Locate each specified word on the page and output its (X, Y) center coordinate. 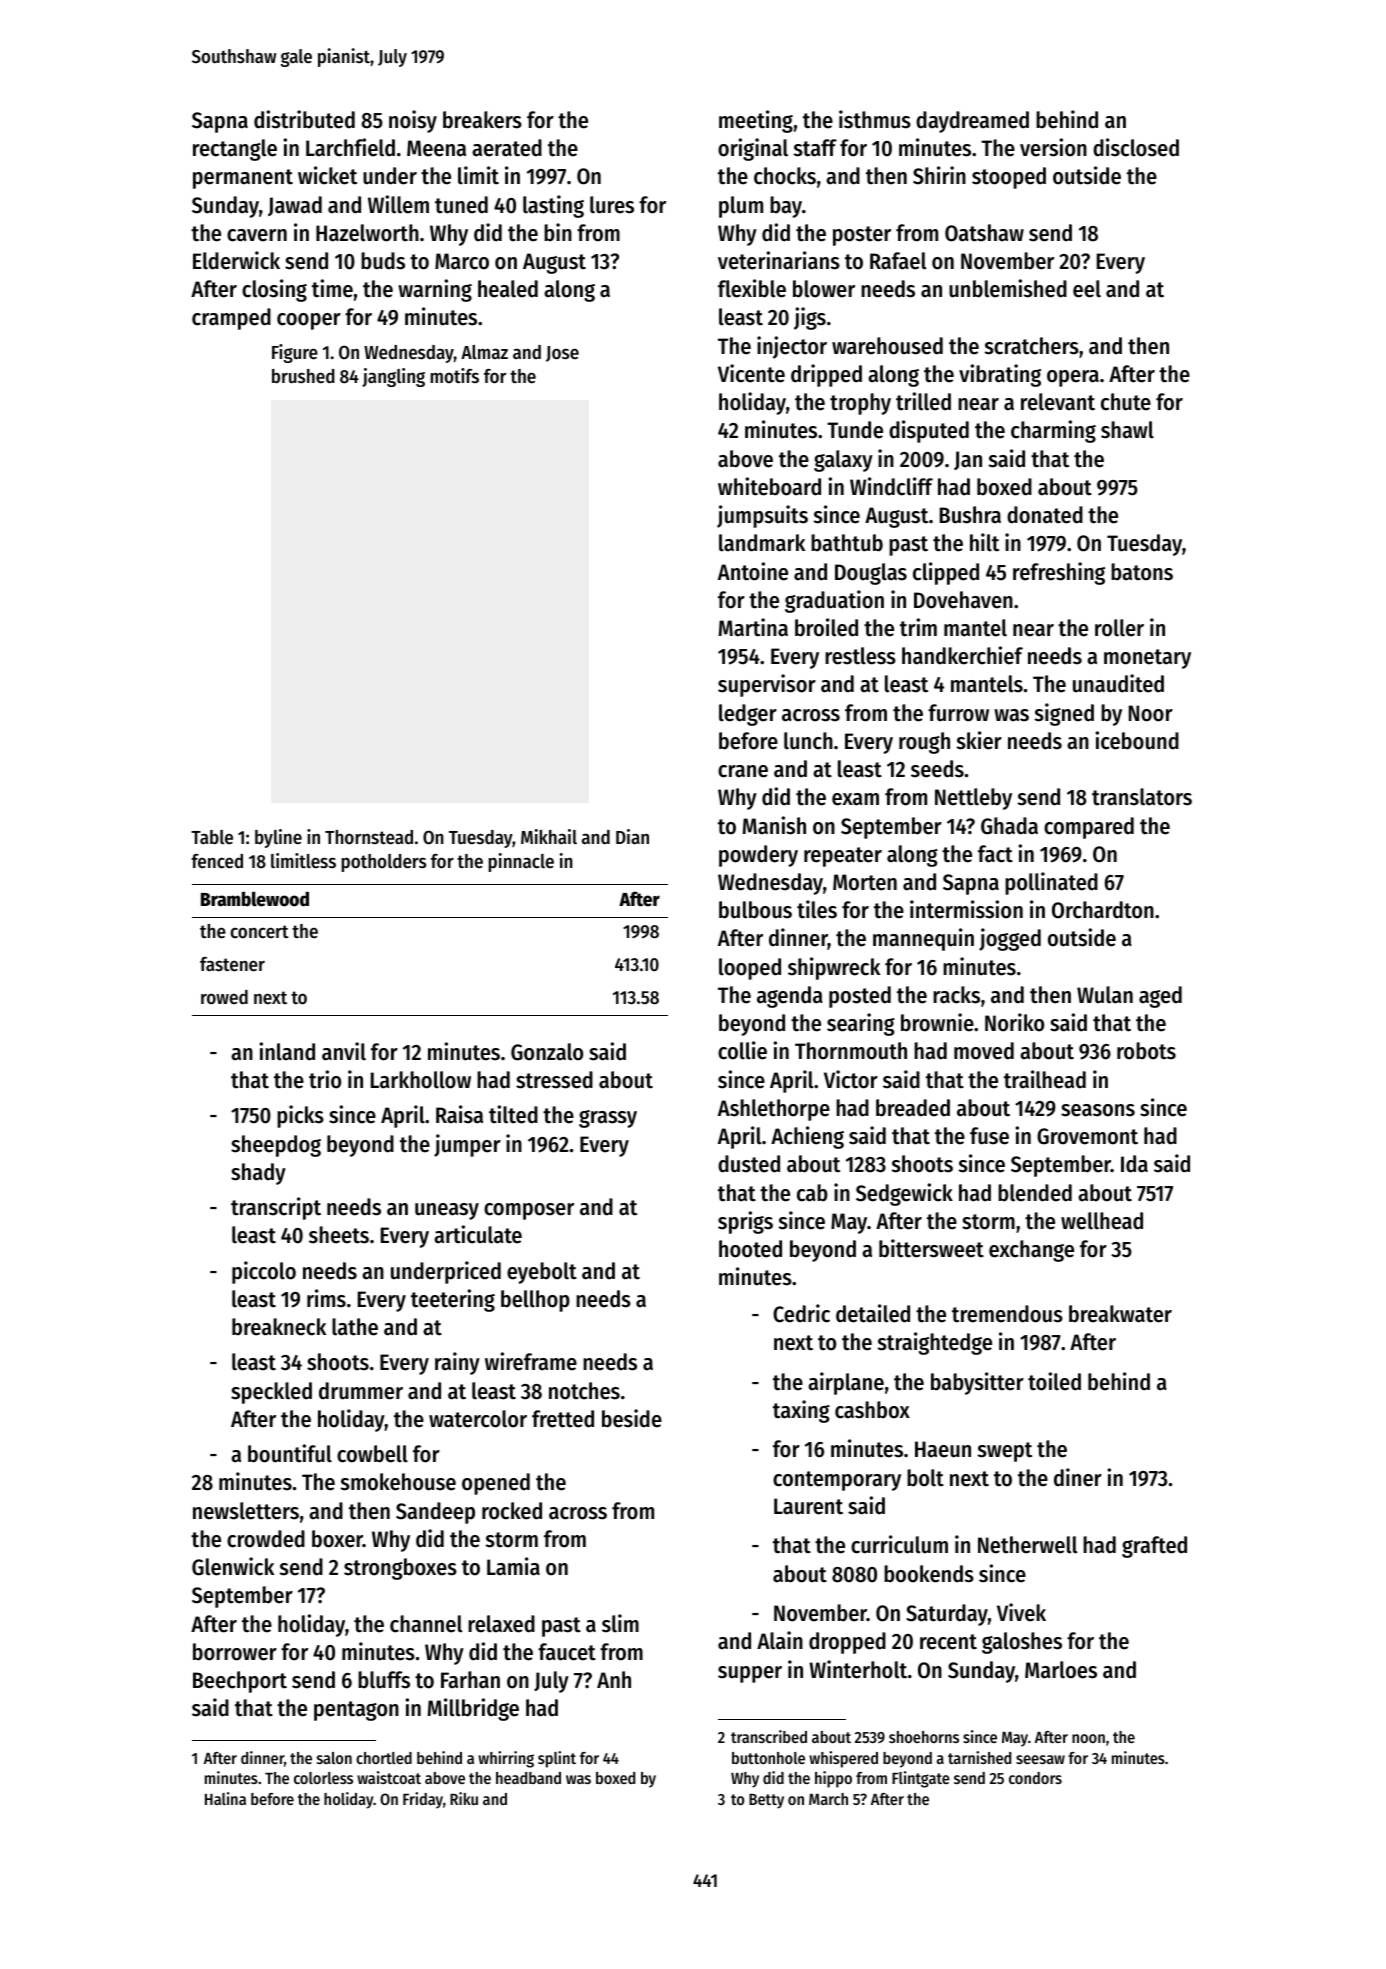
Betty (766, 1801)
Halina (225, 1798)
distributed (304, 119)
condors (1035, 1778)
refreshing (1059, 573)
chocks (785, 176)
